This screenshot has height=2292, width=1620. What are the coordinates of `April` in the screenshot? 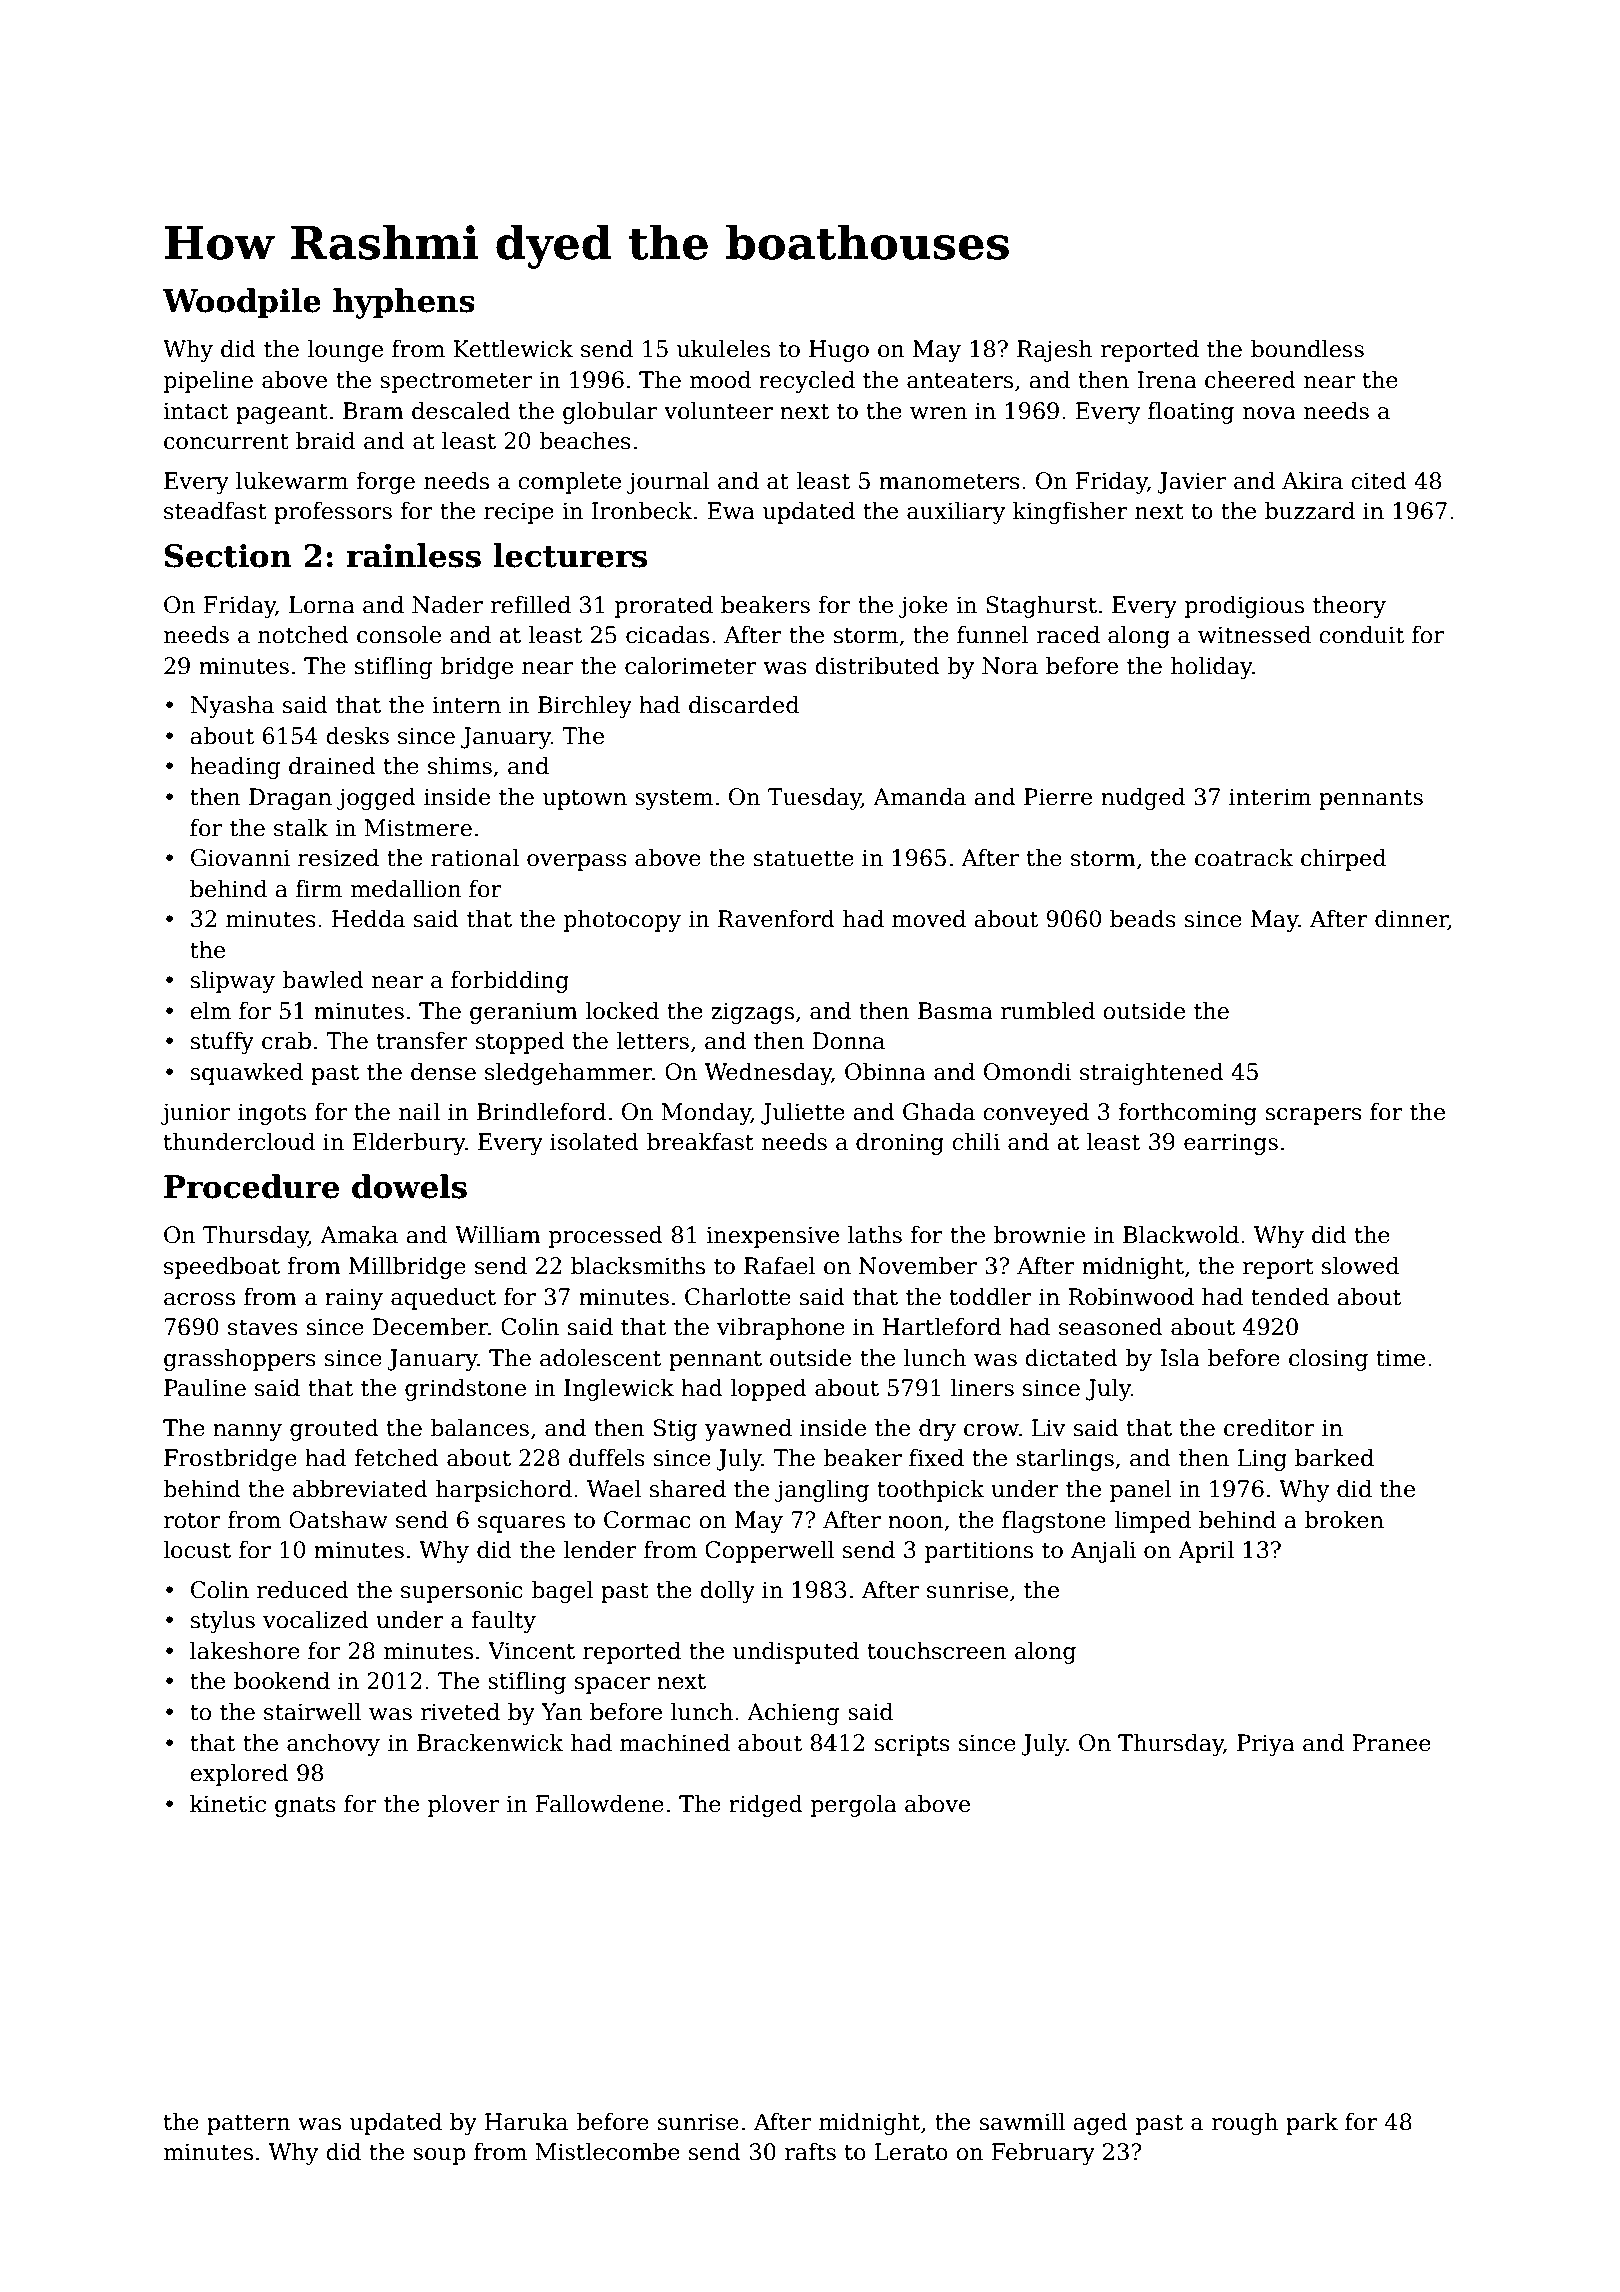 It's located at (1206, 1552).
